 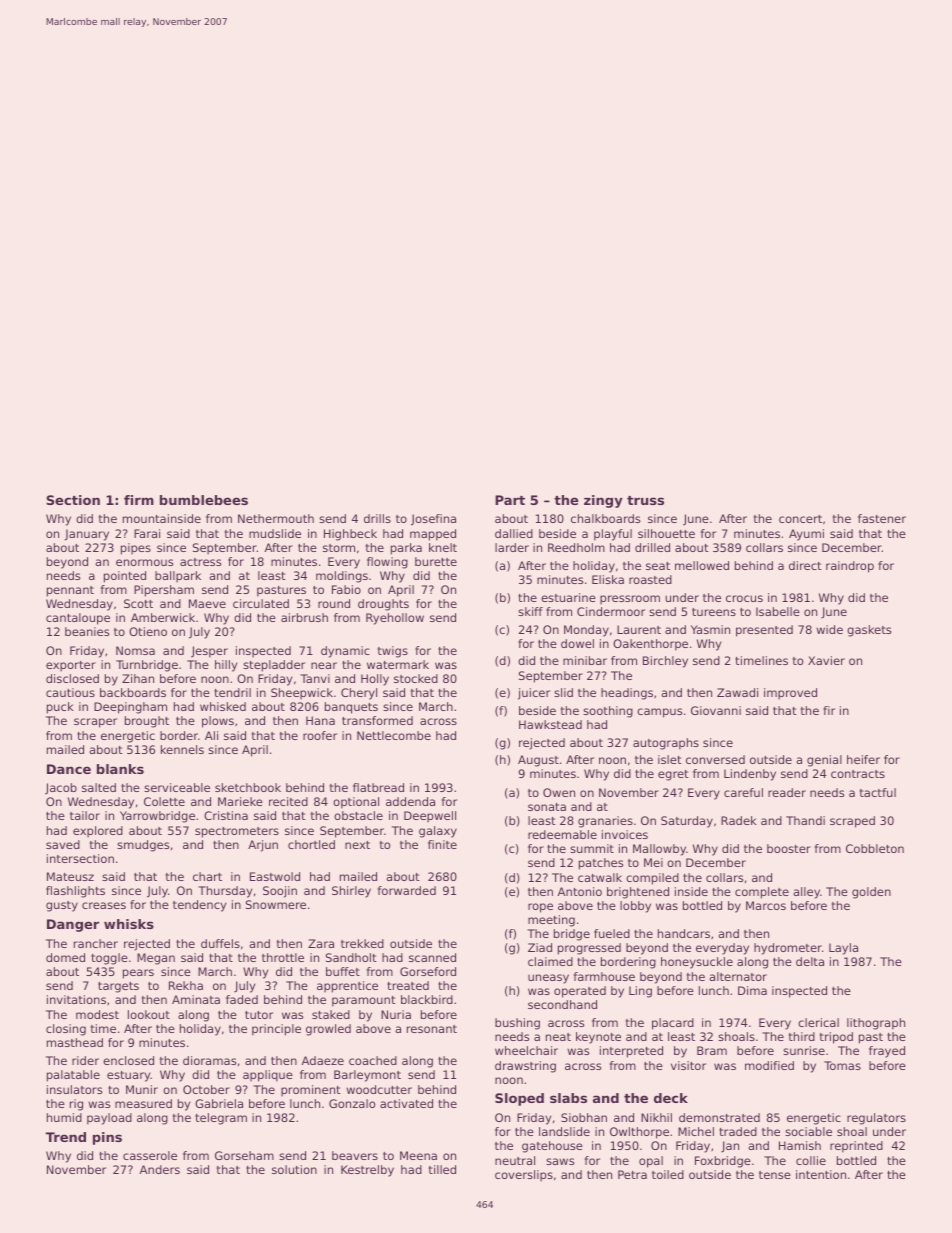 What do you see at coordinates (871, 893) in the image?
I see `golden` at bounding box center [871, 893].
